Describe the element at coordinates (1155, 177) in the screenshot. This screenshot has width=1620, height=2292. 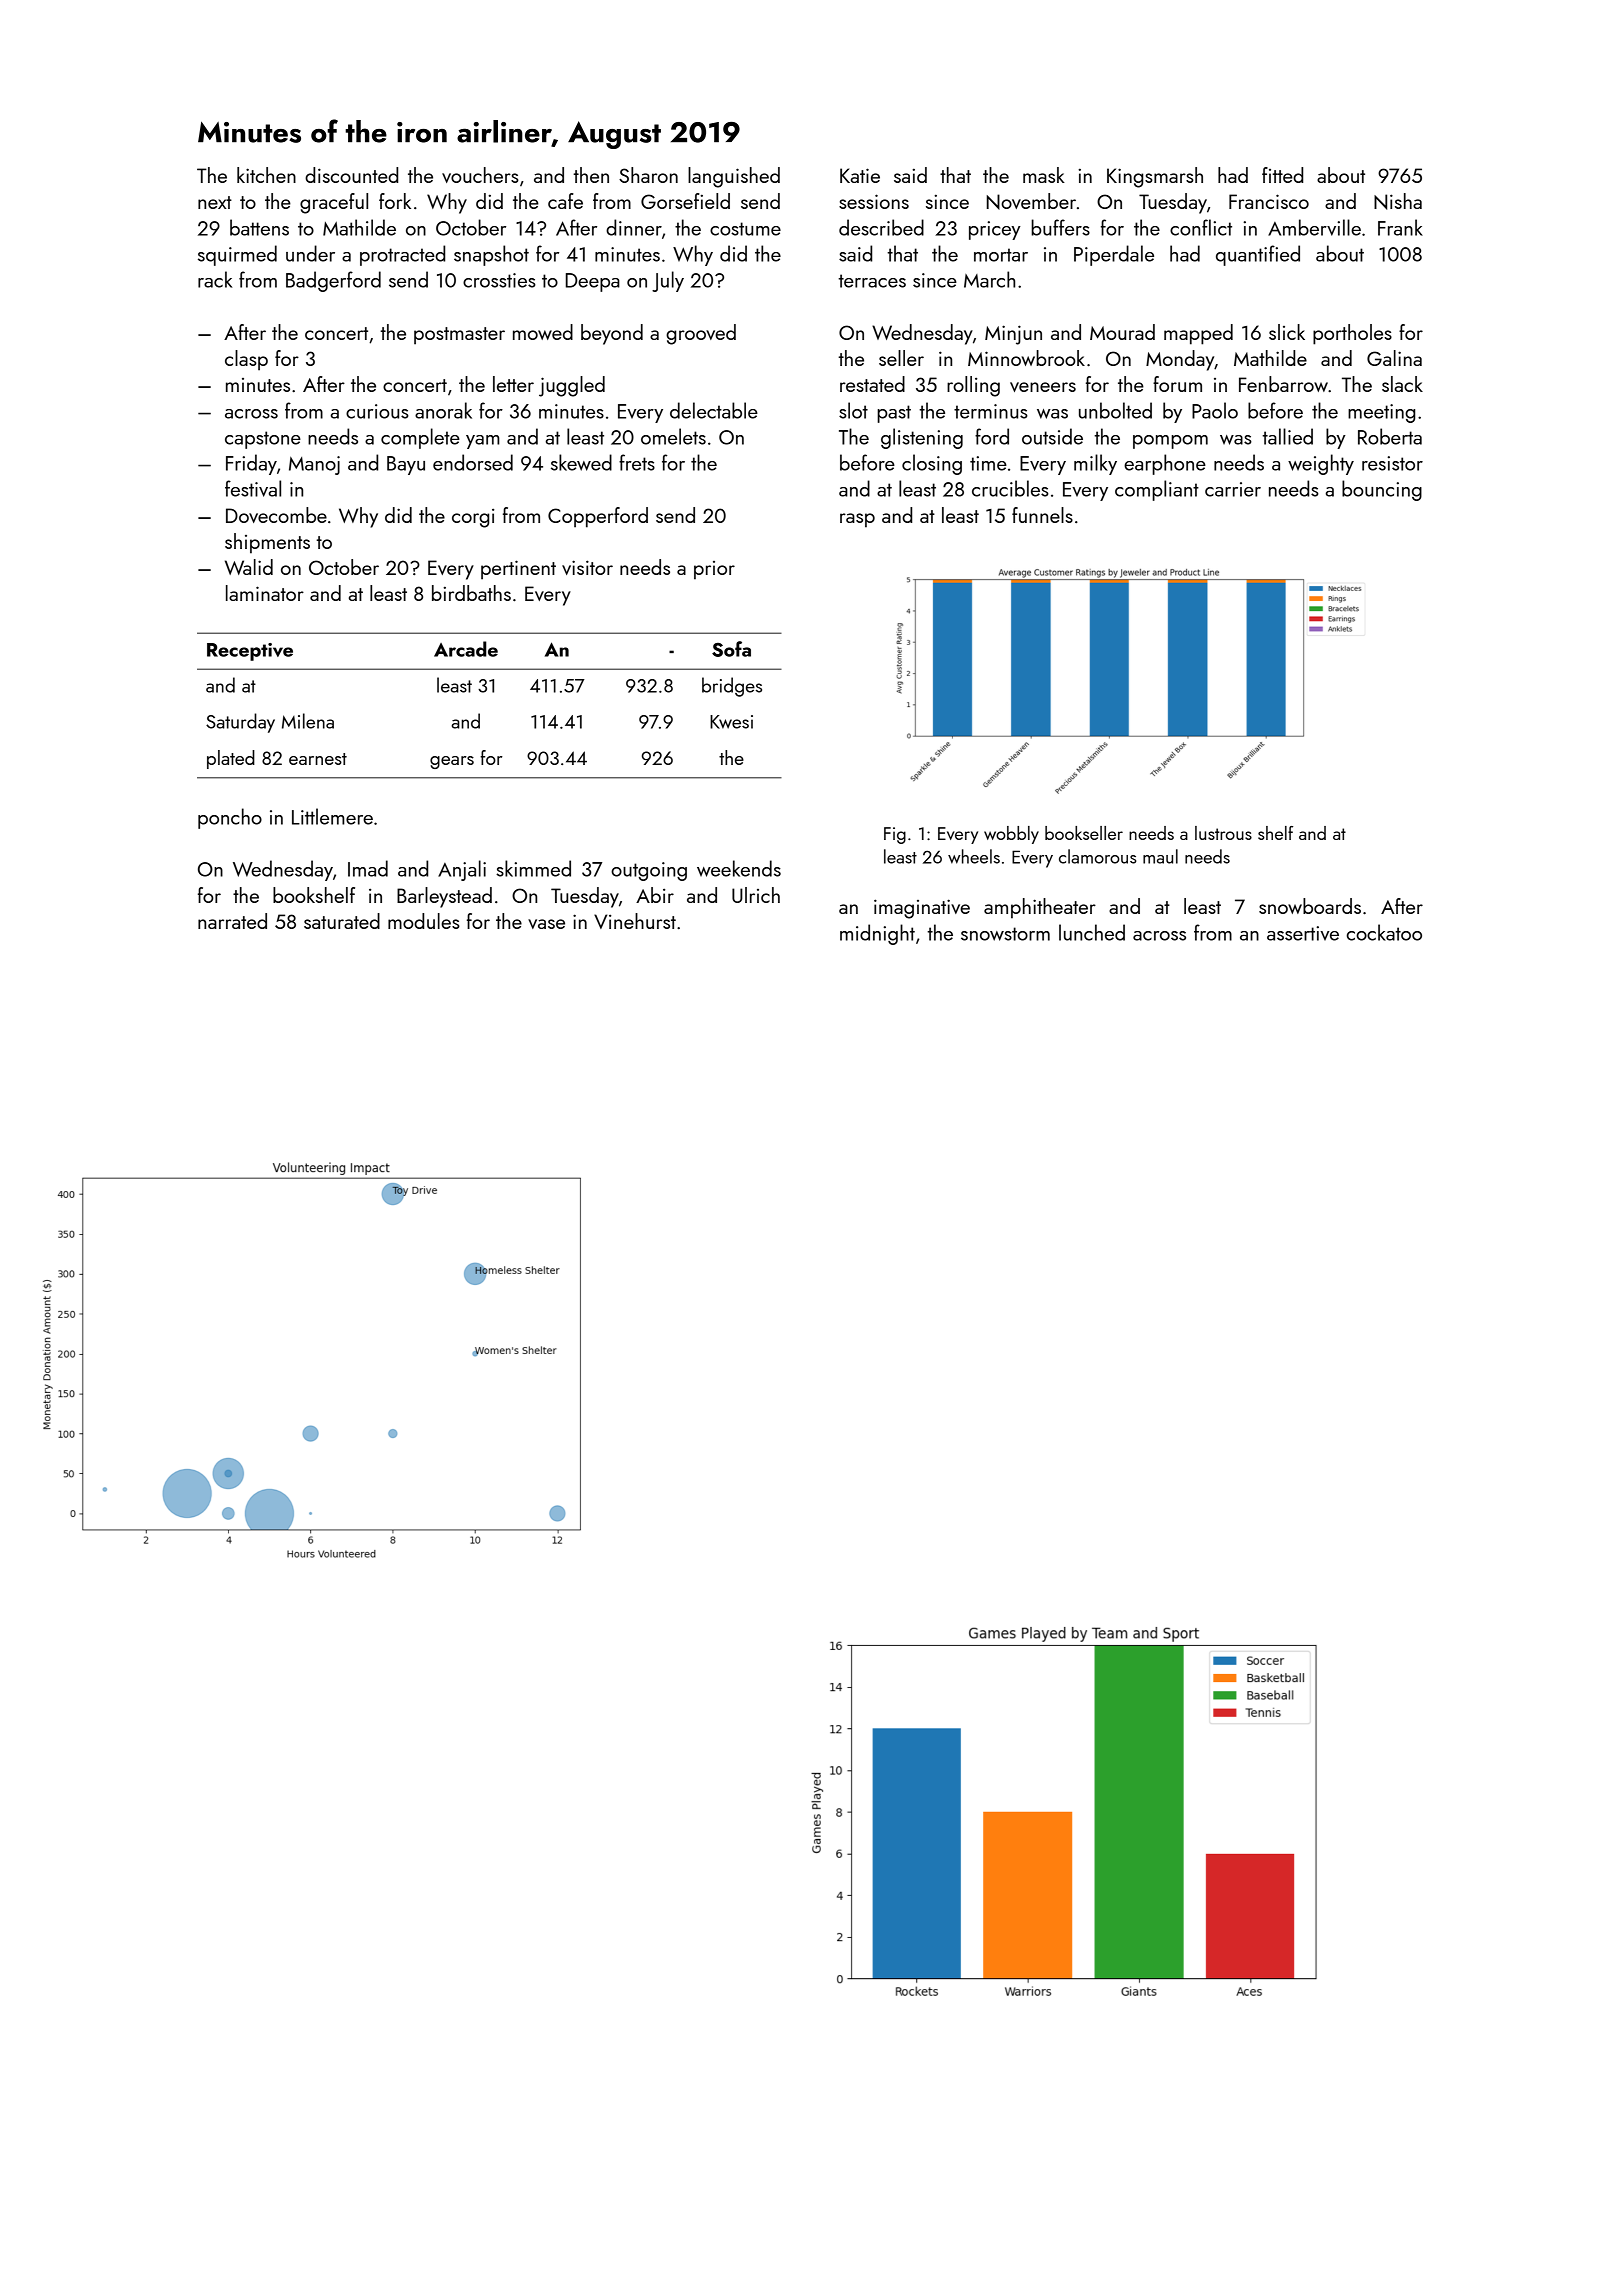
I see `Kingsmarsh` at that location.
